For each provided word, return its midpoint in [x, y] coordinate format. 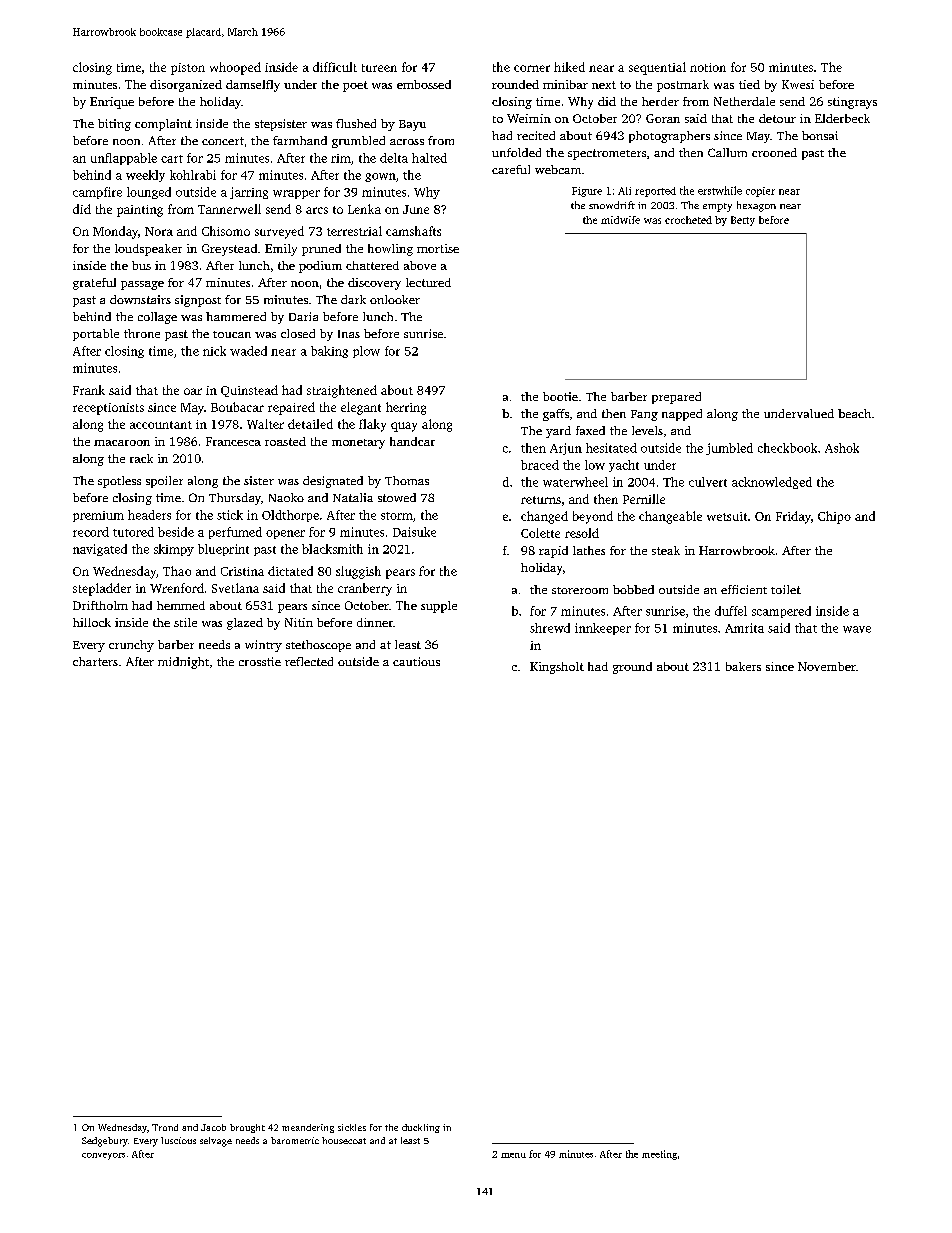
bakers [743, 666]
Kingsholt [557, 668]
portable [96, 335]
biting [114, 125]
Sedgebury [105, 1142]
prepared [676, 398]
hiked [569, 67]
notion [708, 67]
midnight [183, 663]
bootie [560, 396]
